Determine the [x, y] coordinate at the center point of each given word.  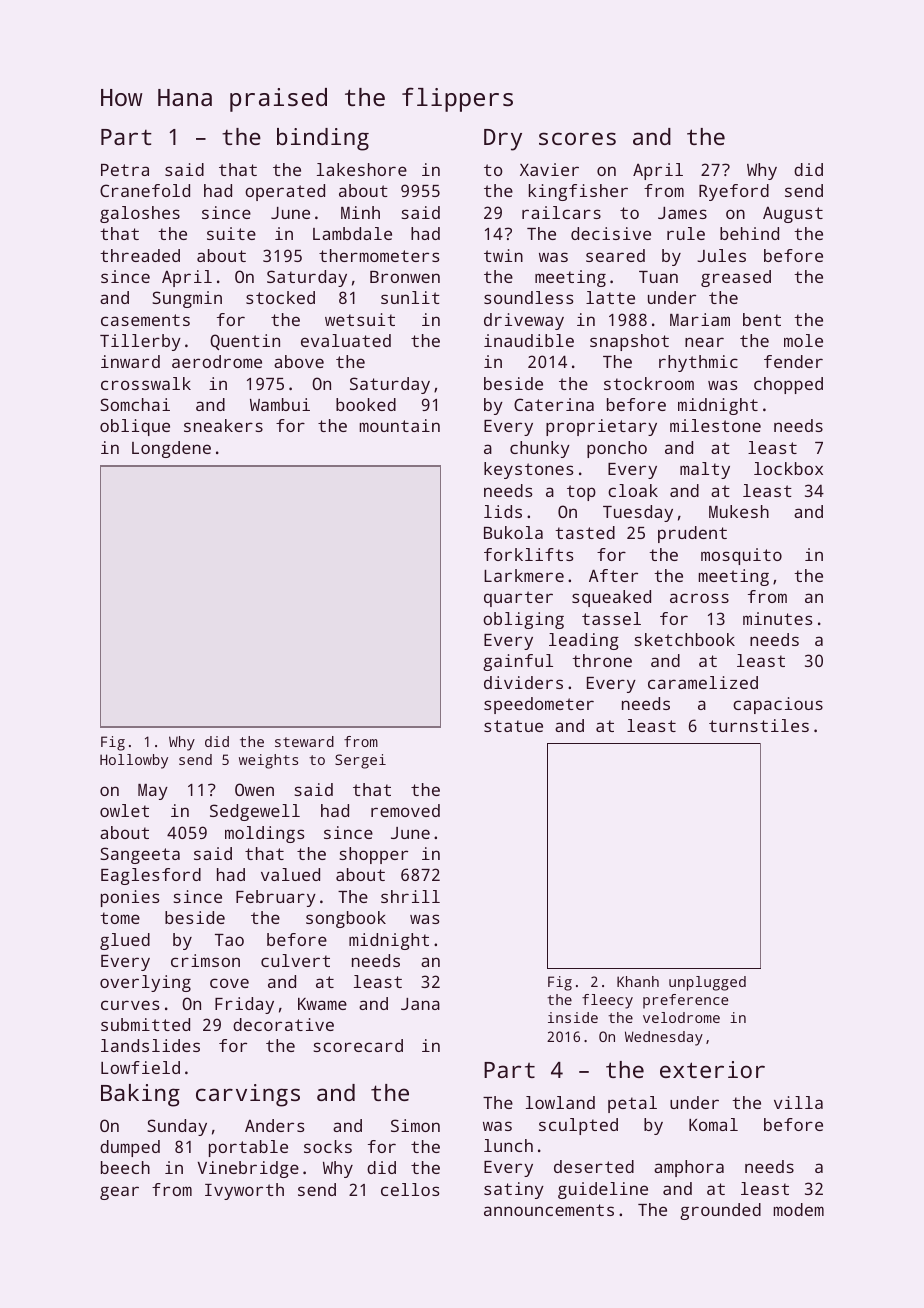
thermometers [379, 255]
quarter [518, 599]
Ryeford [734, 192]
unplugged [707, 983]
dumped [130, 1148]
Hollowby [134, 761]
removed [405, 810]
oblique [135, 427]
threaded [140, 255]
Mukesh [739, 511]
